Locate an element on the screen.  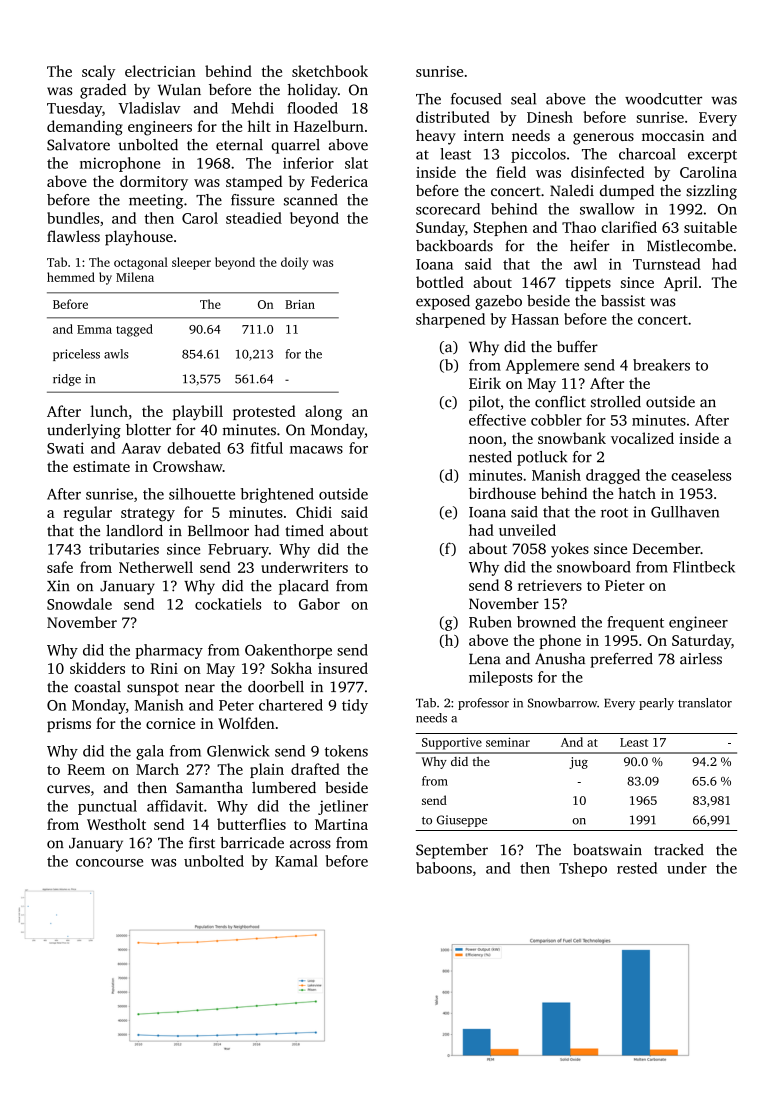
woodcutter is located at coordinates (663, 99).
